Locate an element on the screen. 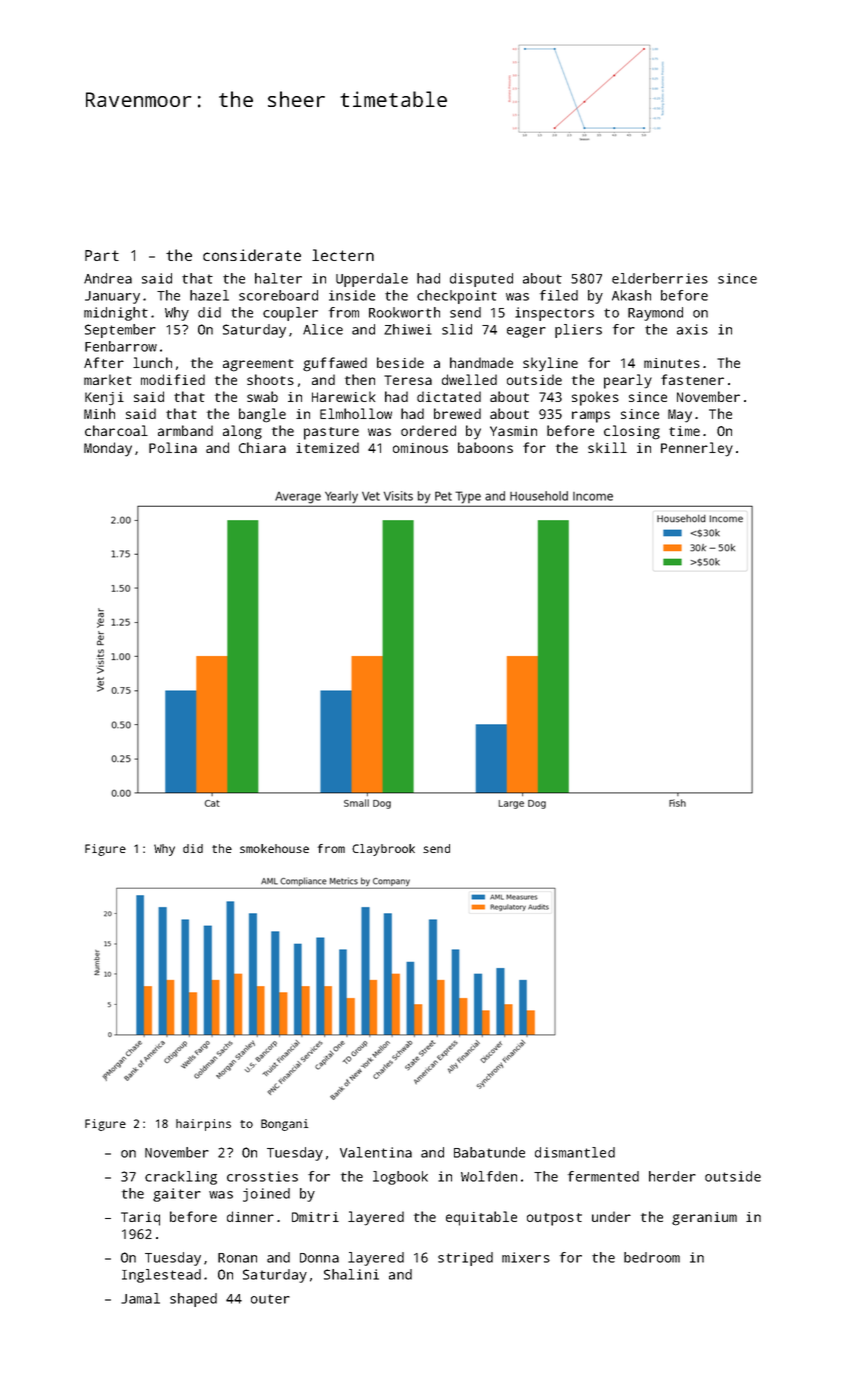 This screenshot has height=1400, width=849. itemized is located at coordinates (327, 447).
